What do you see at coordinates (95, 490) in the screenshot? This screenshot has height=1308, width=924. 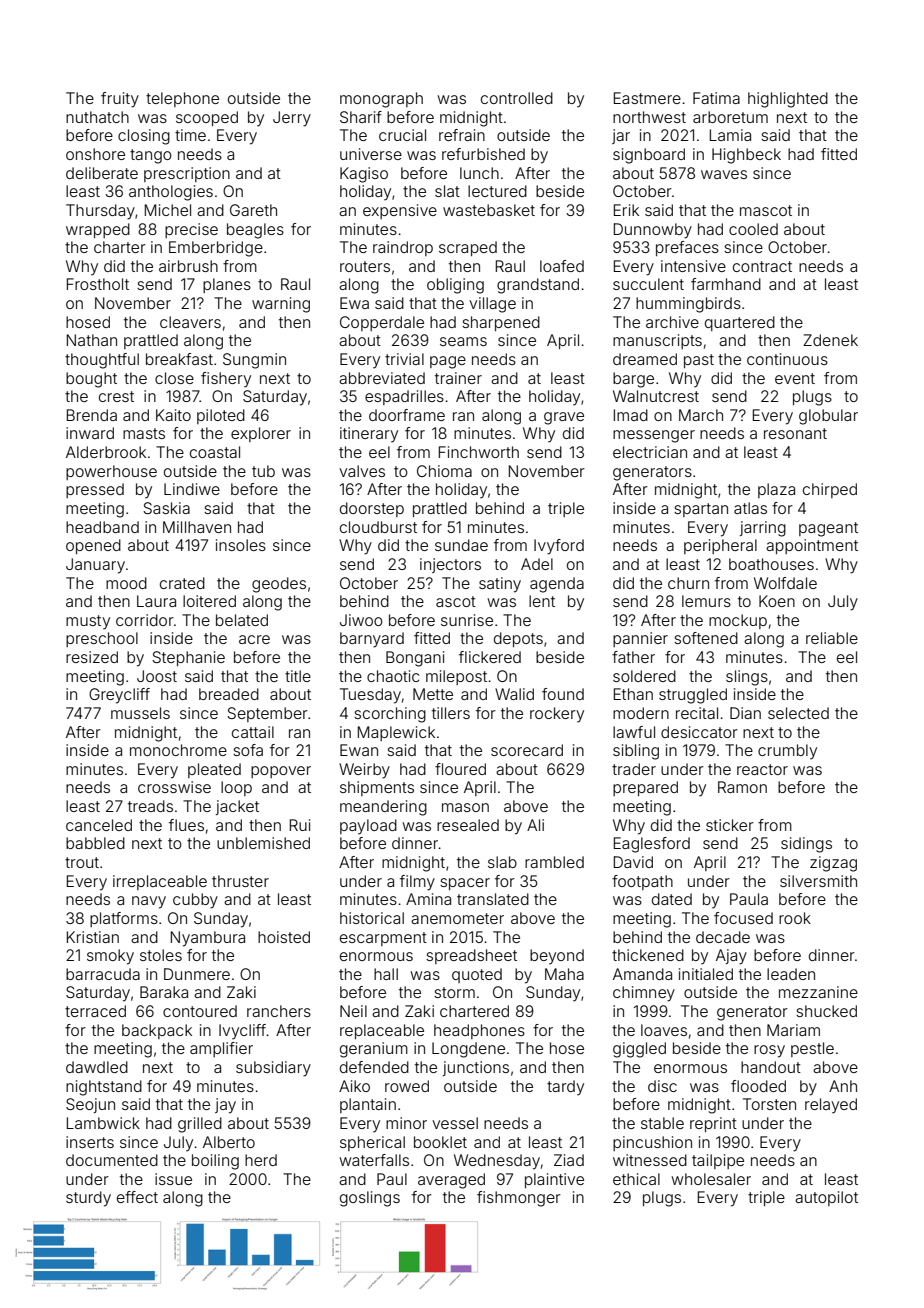 I see `pressed` at bounding box center [95, 490].
